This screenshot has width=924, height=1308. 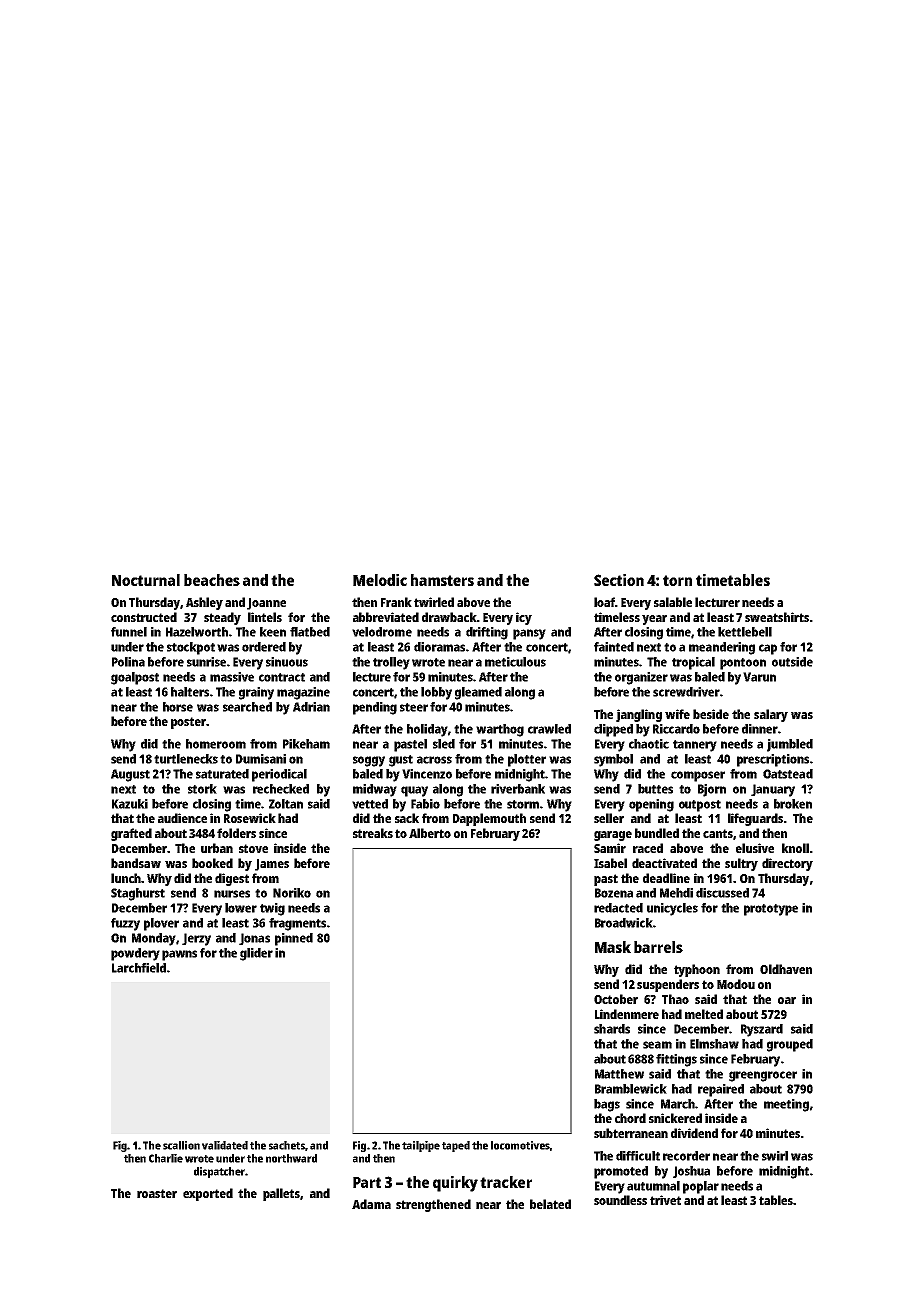 I want to click on Fabio, so click(x=425, y=804).
